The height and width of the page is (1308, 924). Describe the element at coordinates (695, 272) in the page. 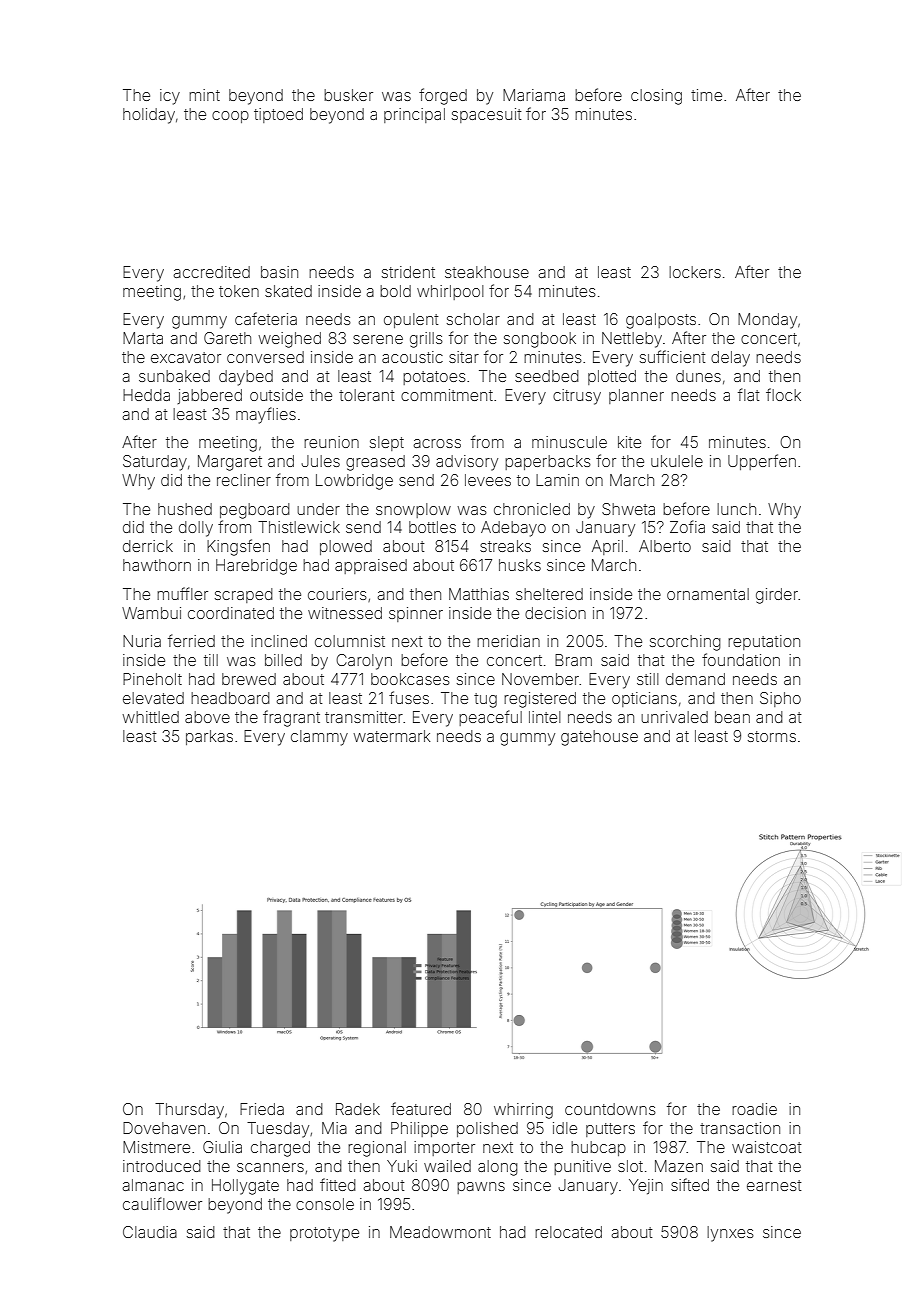

I see `lockers` at that location.
